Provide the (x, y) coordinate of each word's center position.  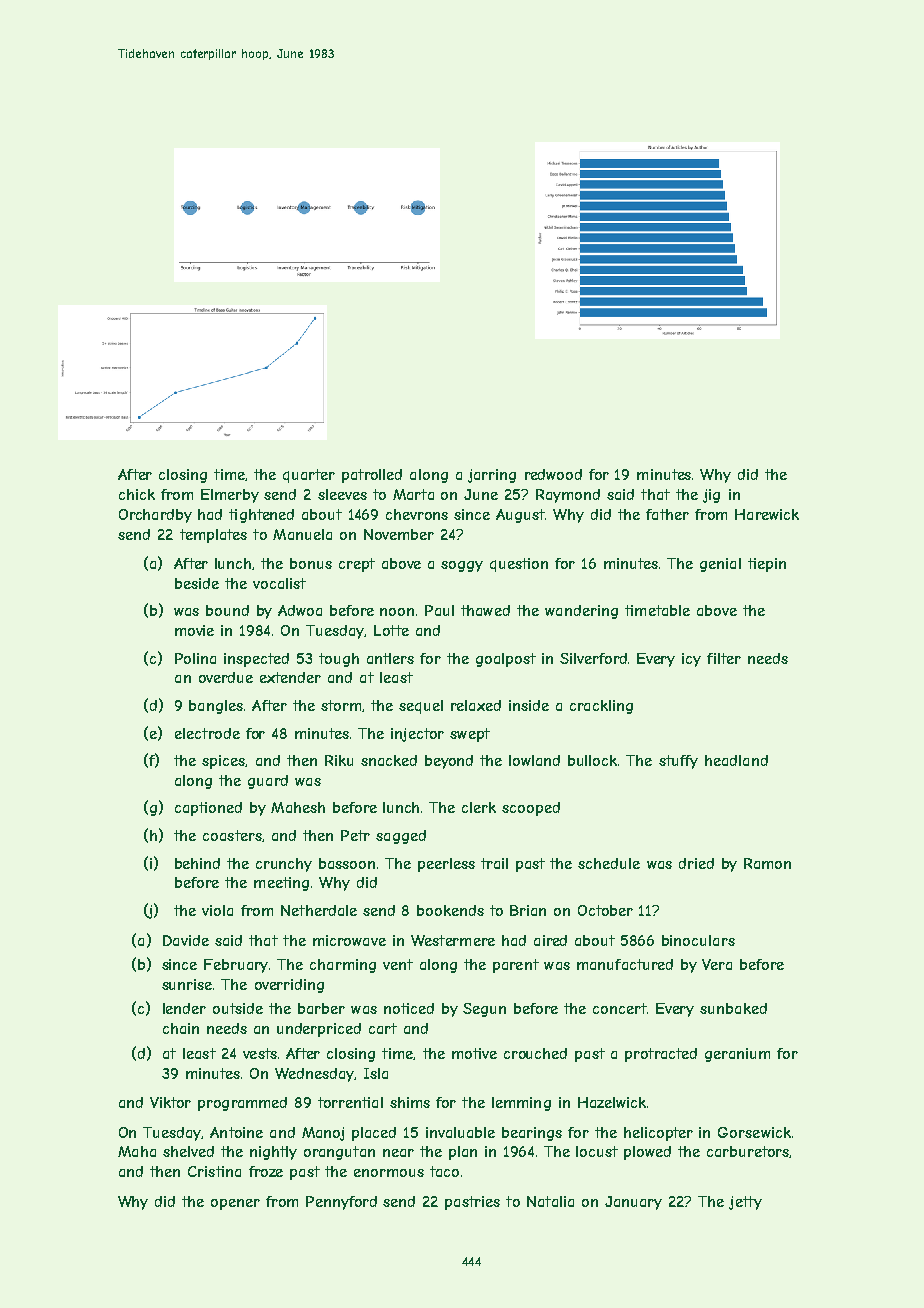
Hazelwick (612, 1102)
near (398, 1153)
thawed (485, 610)
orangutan (339, 1153)
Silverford (593, 658)
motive (474, 1053)
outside (238, 1008)
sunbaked (733, 1008)
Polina (195, 658)
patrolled (372, 476)
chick (137, 494)
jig (711, 496)
